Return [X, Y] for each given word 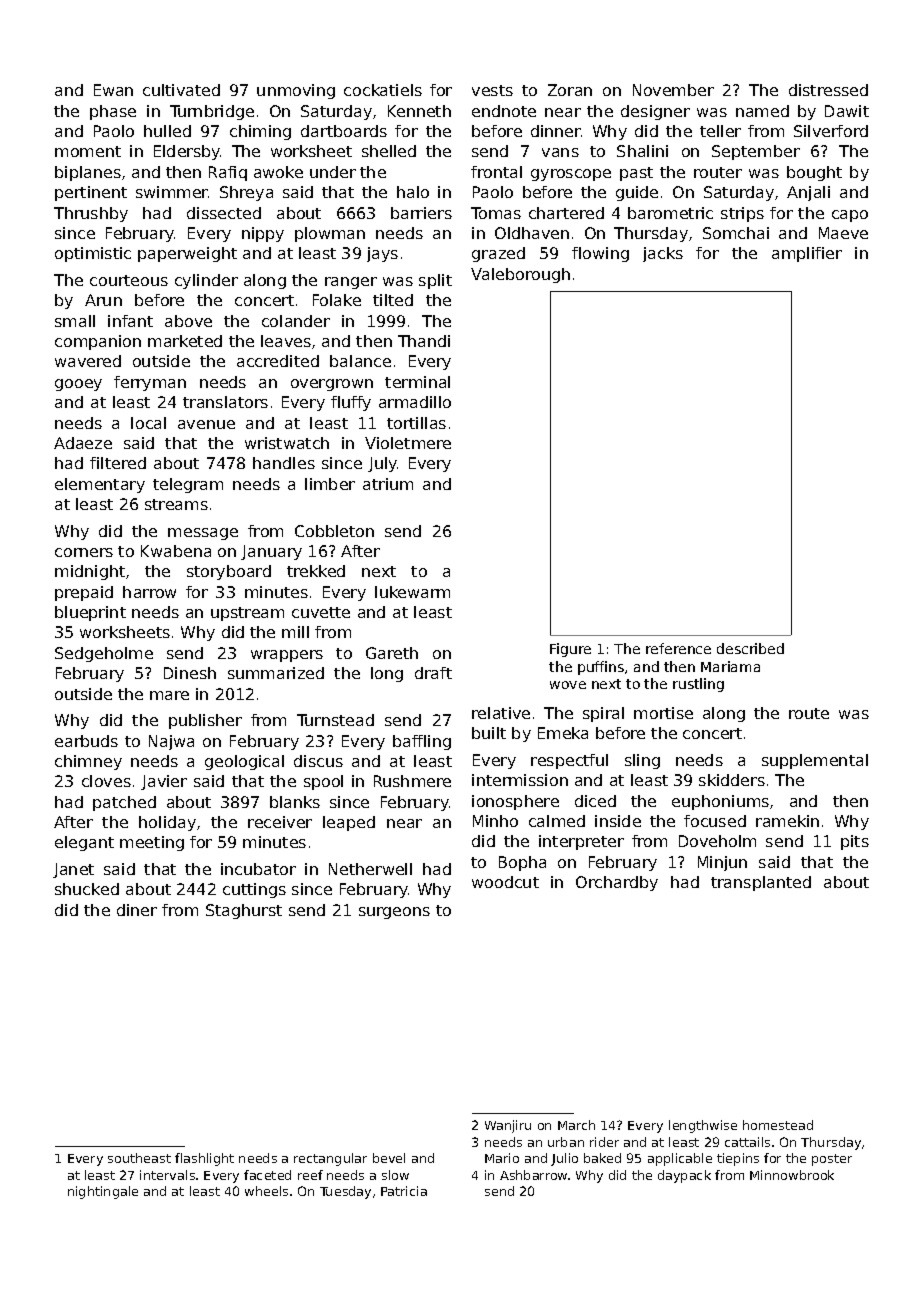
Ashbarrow [533, 1175]
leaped [349, 823]
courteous [129, 280]
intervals [167, 1175]
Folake [337, 300]
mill [295, 632]
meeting [152, 843]
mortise [663, 713]
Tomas [496, 213]
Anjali [808, 193]
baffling [422, 742]
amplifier [807, 254]
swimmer [172, 192]
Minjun [722, 863]
